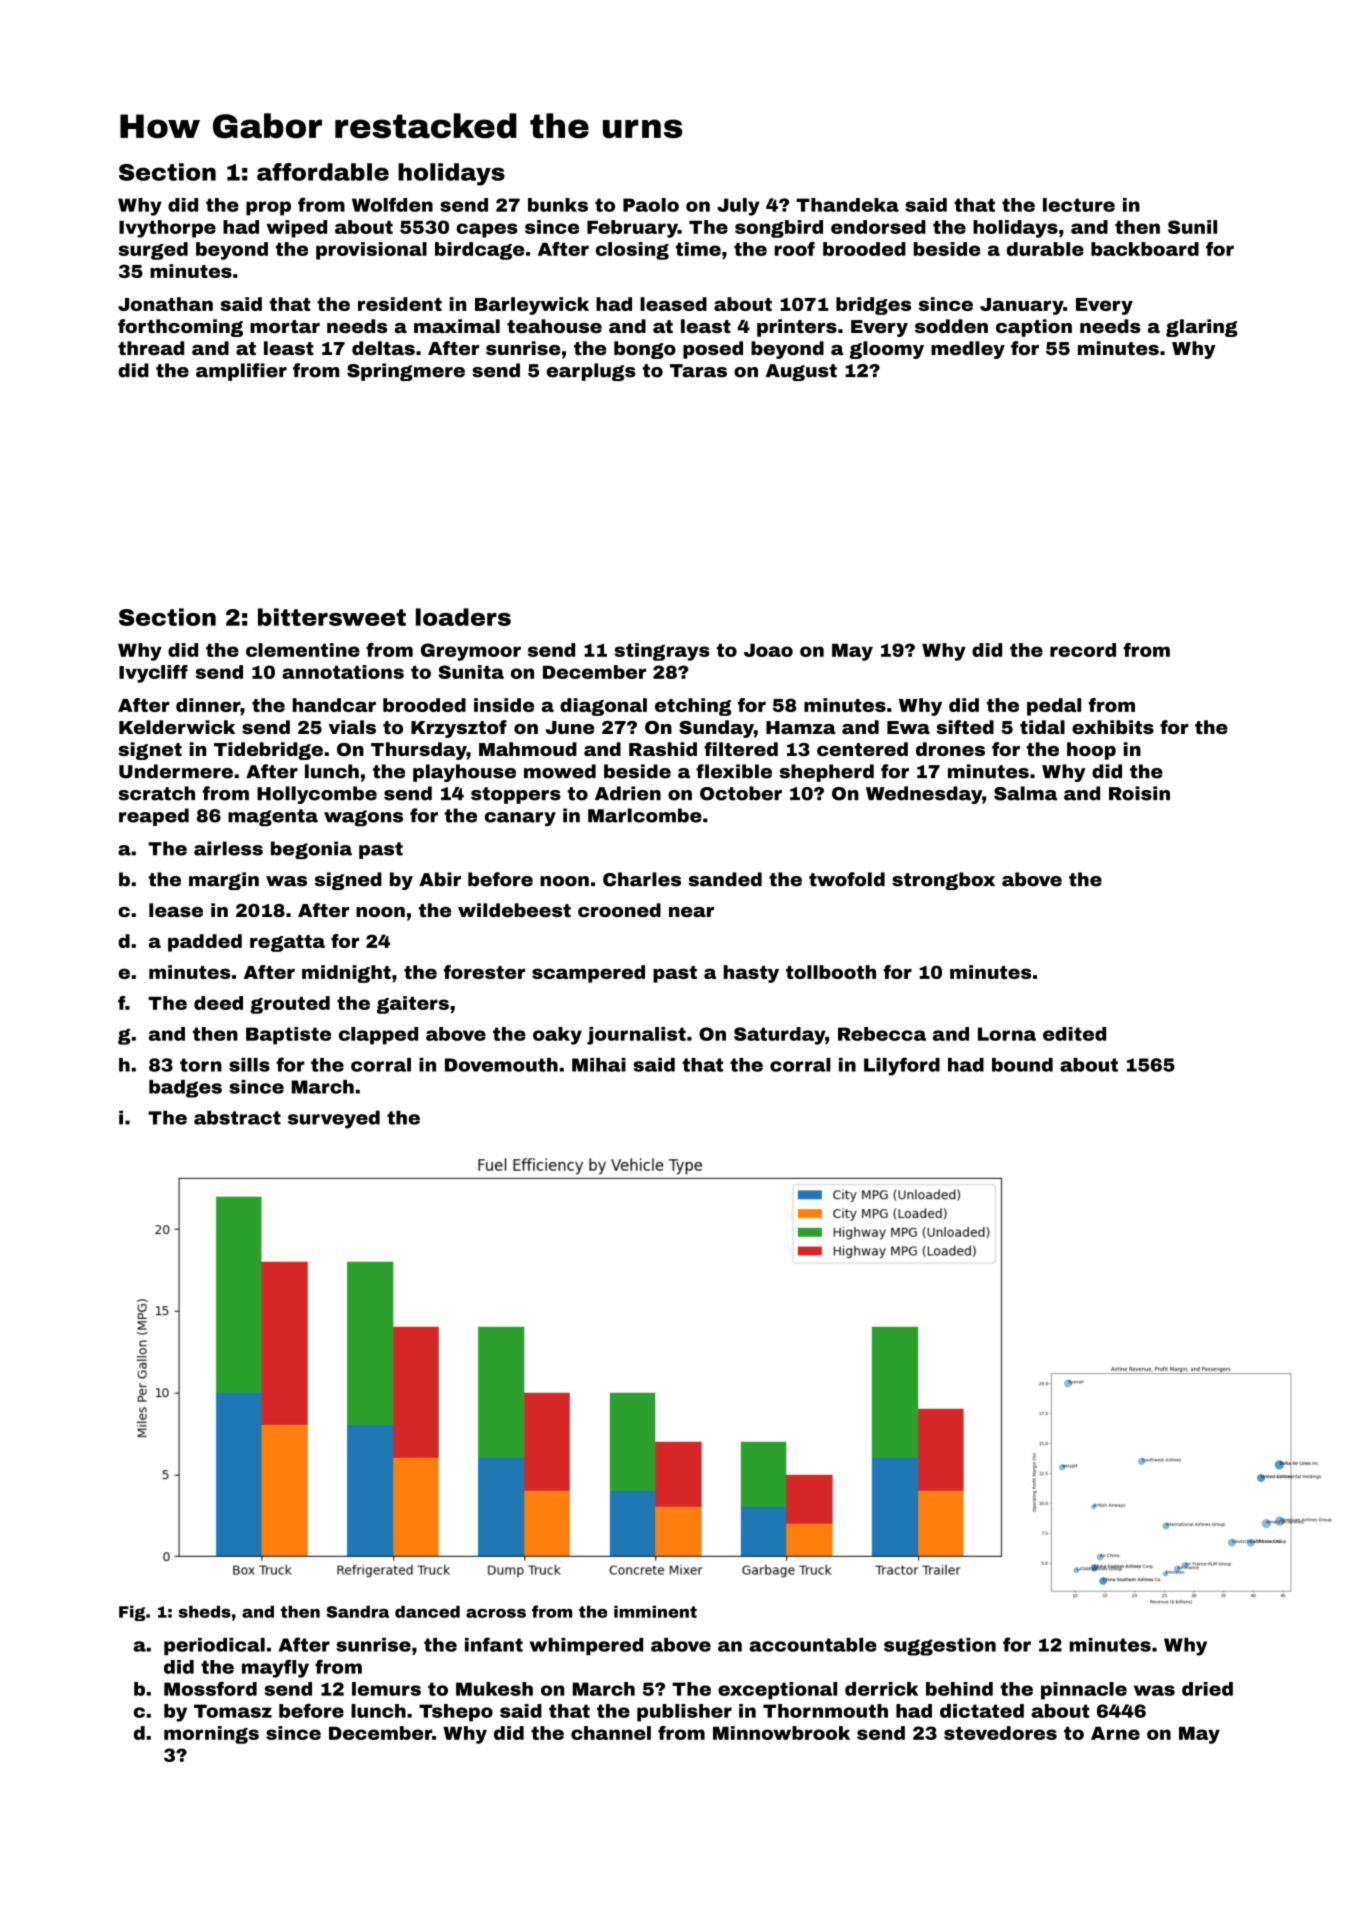  Describe the element at coordinates (558, 205) in the screenshot. I see `bunks` at that location.
